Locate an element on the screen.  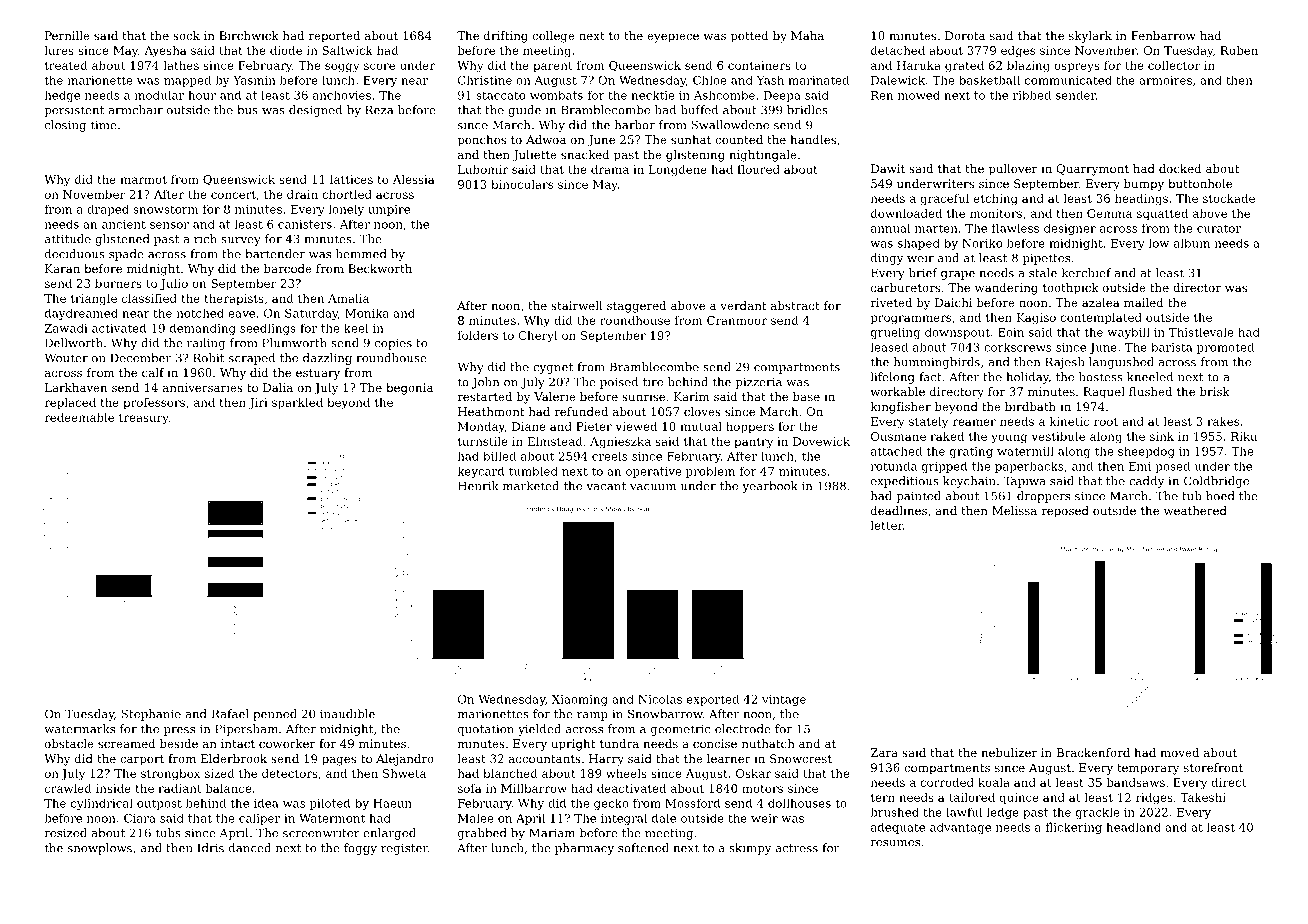
Fenbarrow is located at coordinates (1163, 35).
